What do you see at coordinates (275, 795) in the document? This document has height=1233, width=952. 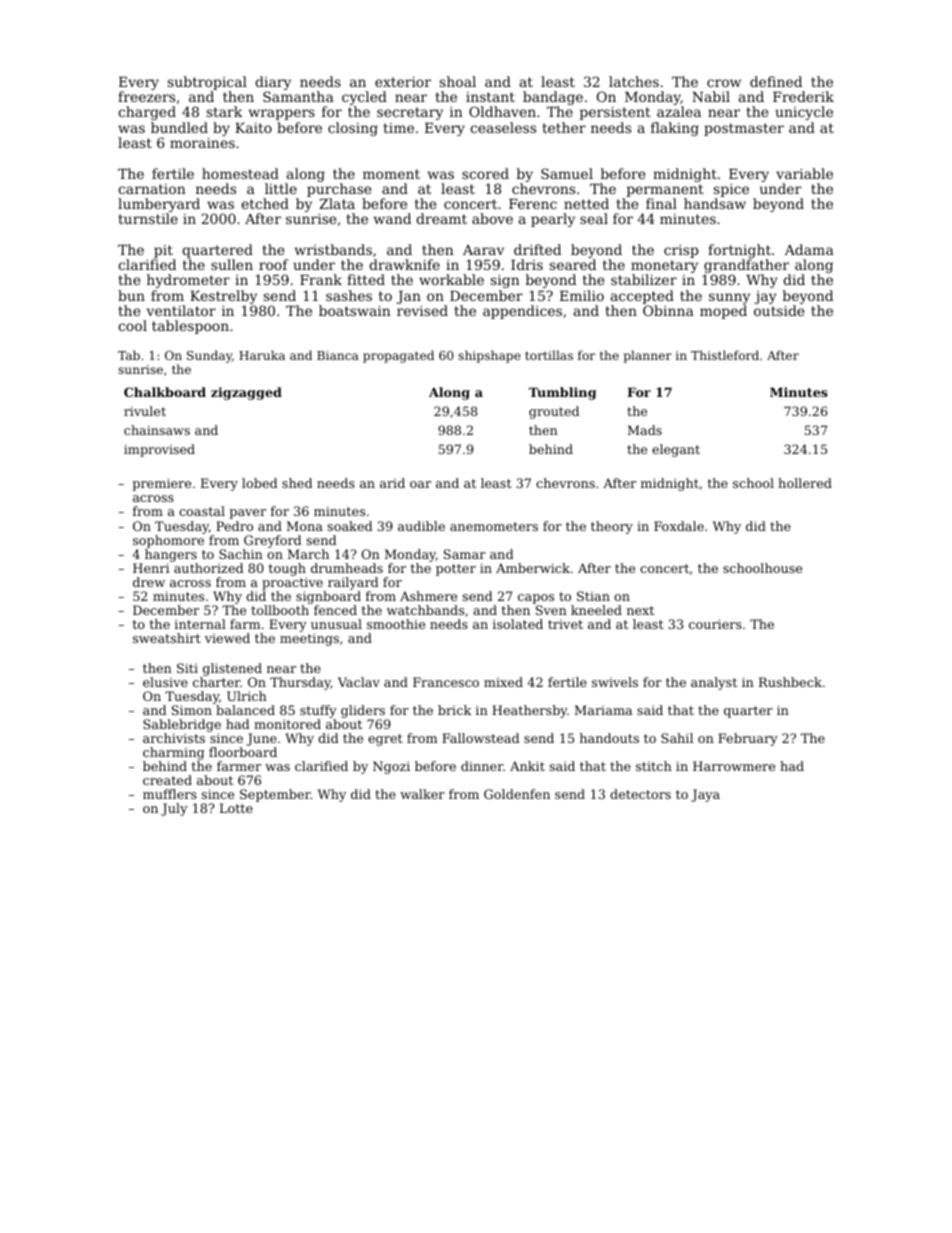 I see `September` at bounding box center [275, 795].
